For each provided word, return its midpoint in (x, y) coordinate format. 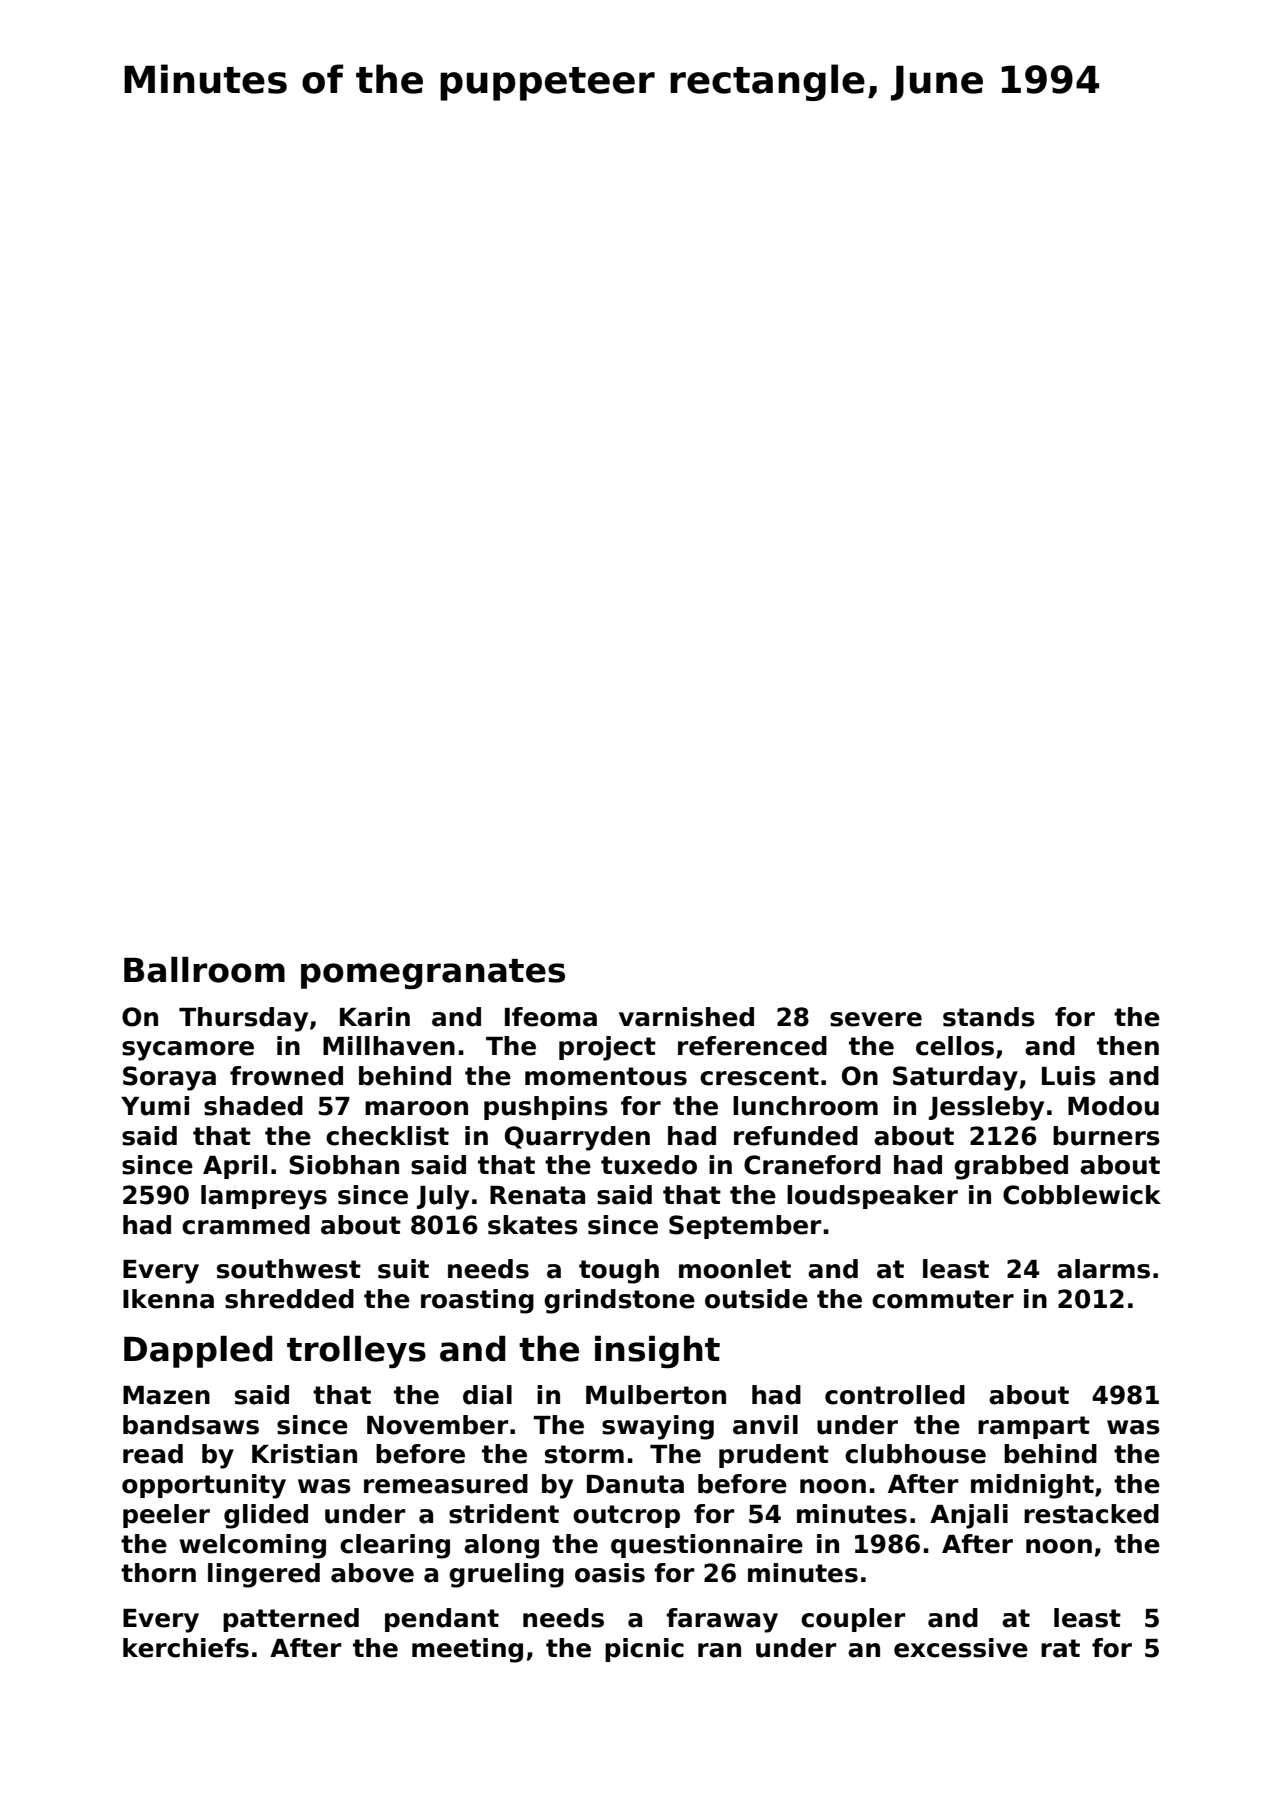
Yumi (155, 1106)
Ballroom (204, 969)
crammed (246, 1225)
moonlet (735, 1269)
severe (876, 1019)
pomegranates (433, 974)
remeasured (446, 1484)
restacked (1091, 1514)
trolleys (356, 1351)
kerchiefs (186, 1648)
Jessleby (986, 1108)
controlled (895, 1395)
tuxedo (649, 1165)
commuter (943, 1299)
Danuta (635, 1484)
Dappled (198, 1351)
